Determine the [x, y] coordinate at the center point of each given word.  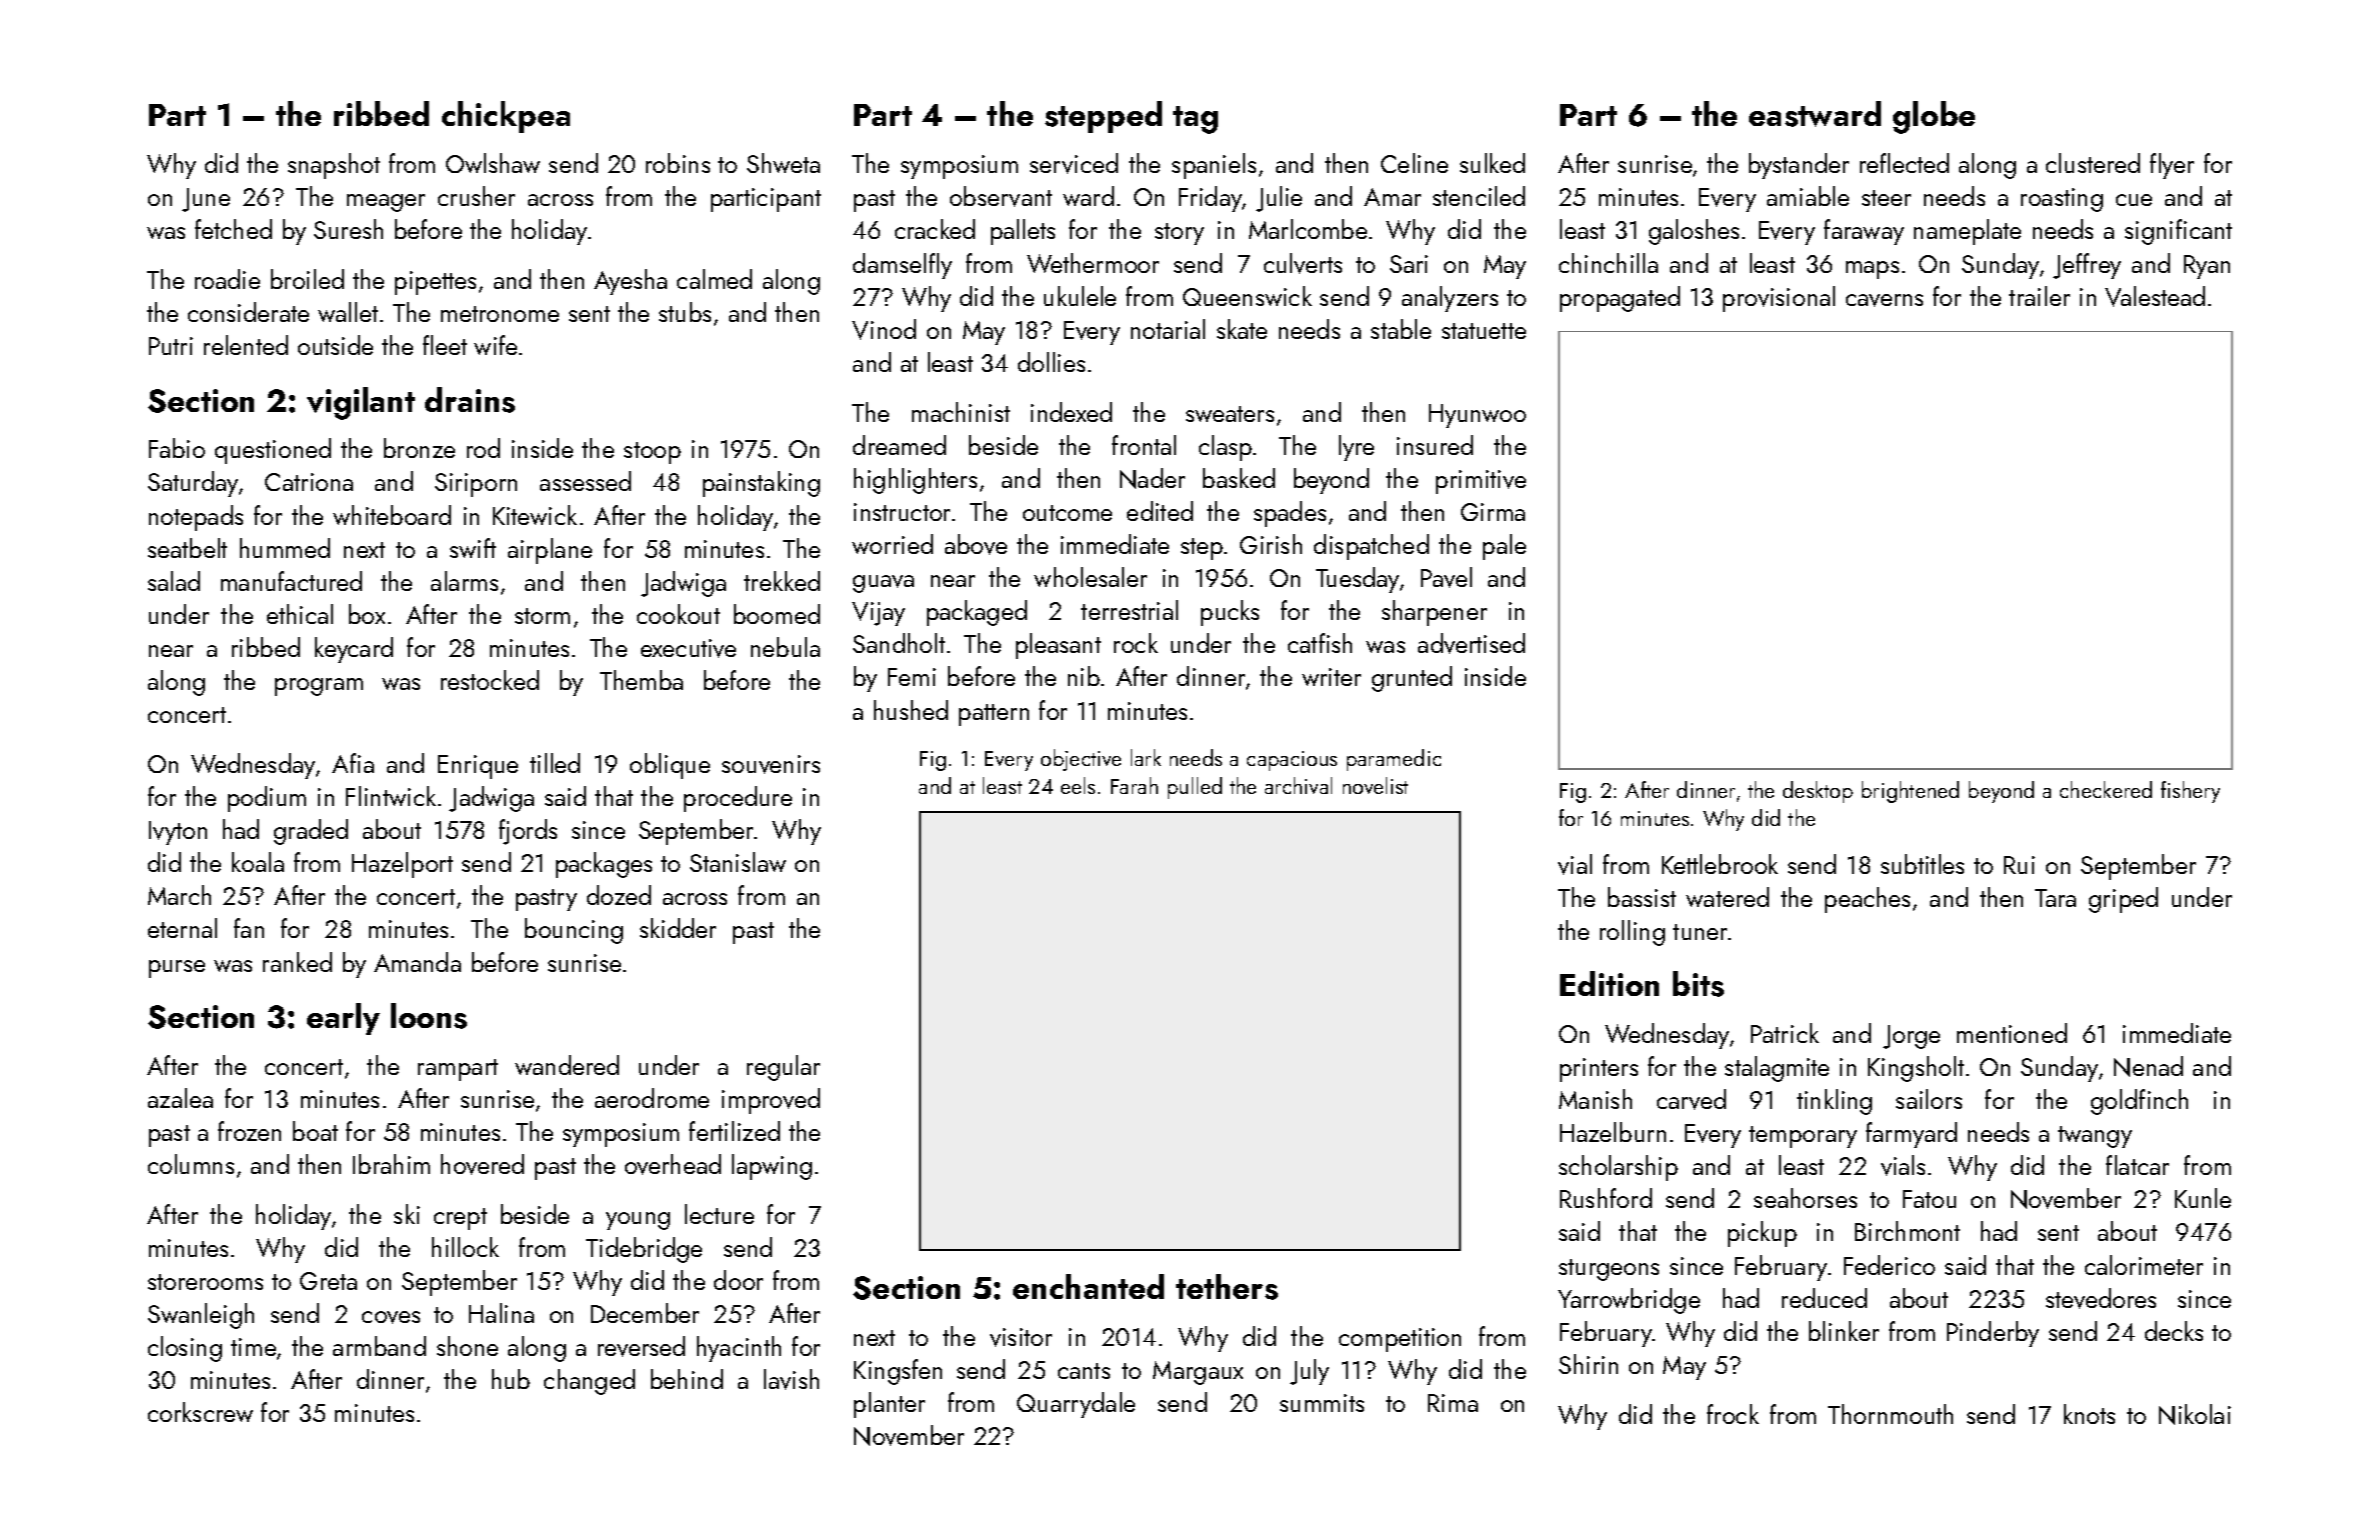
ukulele [1080, 296]
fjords [528, 832]
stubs [685, 312]
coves [391, 1317]
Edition [1609, 983]
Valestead [2155, 296]
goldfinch [2139, 1102]
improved [771, 1101]
